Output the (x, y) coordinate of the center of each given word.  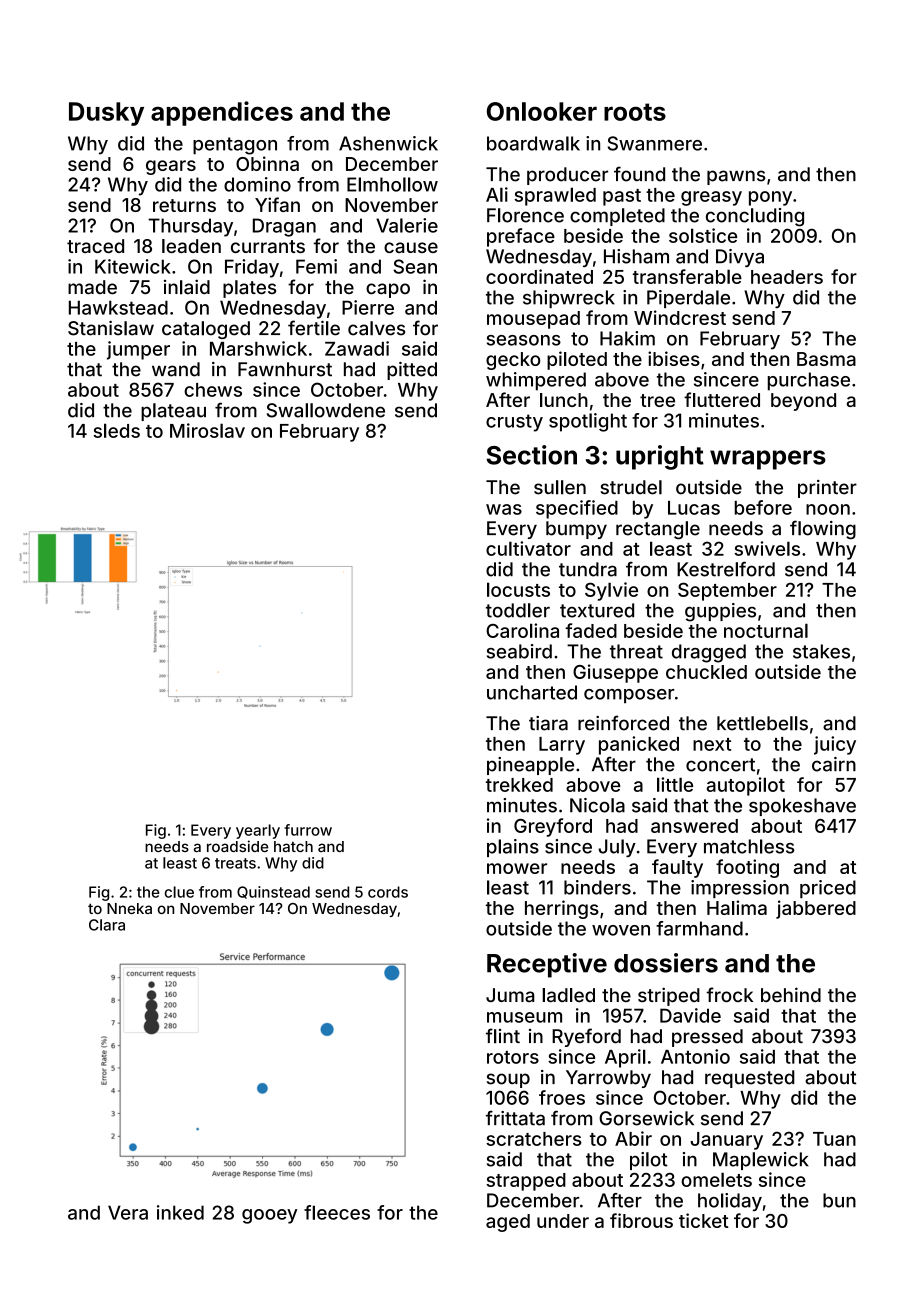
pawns (736, 177)
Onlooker (542, 111)
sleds (116, 430)
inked (180, 1212)
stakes (821, 651)
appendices (222, 113)
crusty (514, 423)
